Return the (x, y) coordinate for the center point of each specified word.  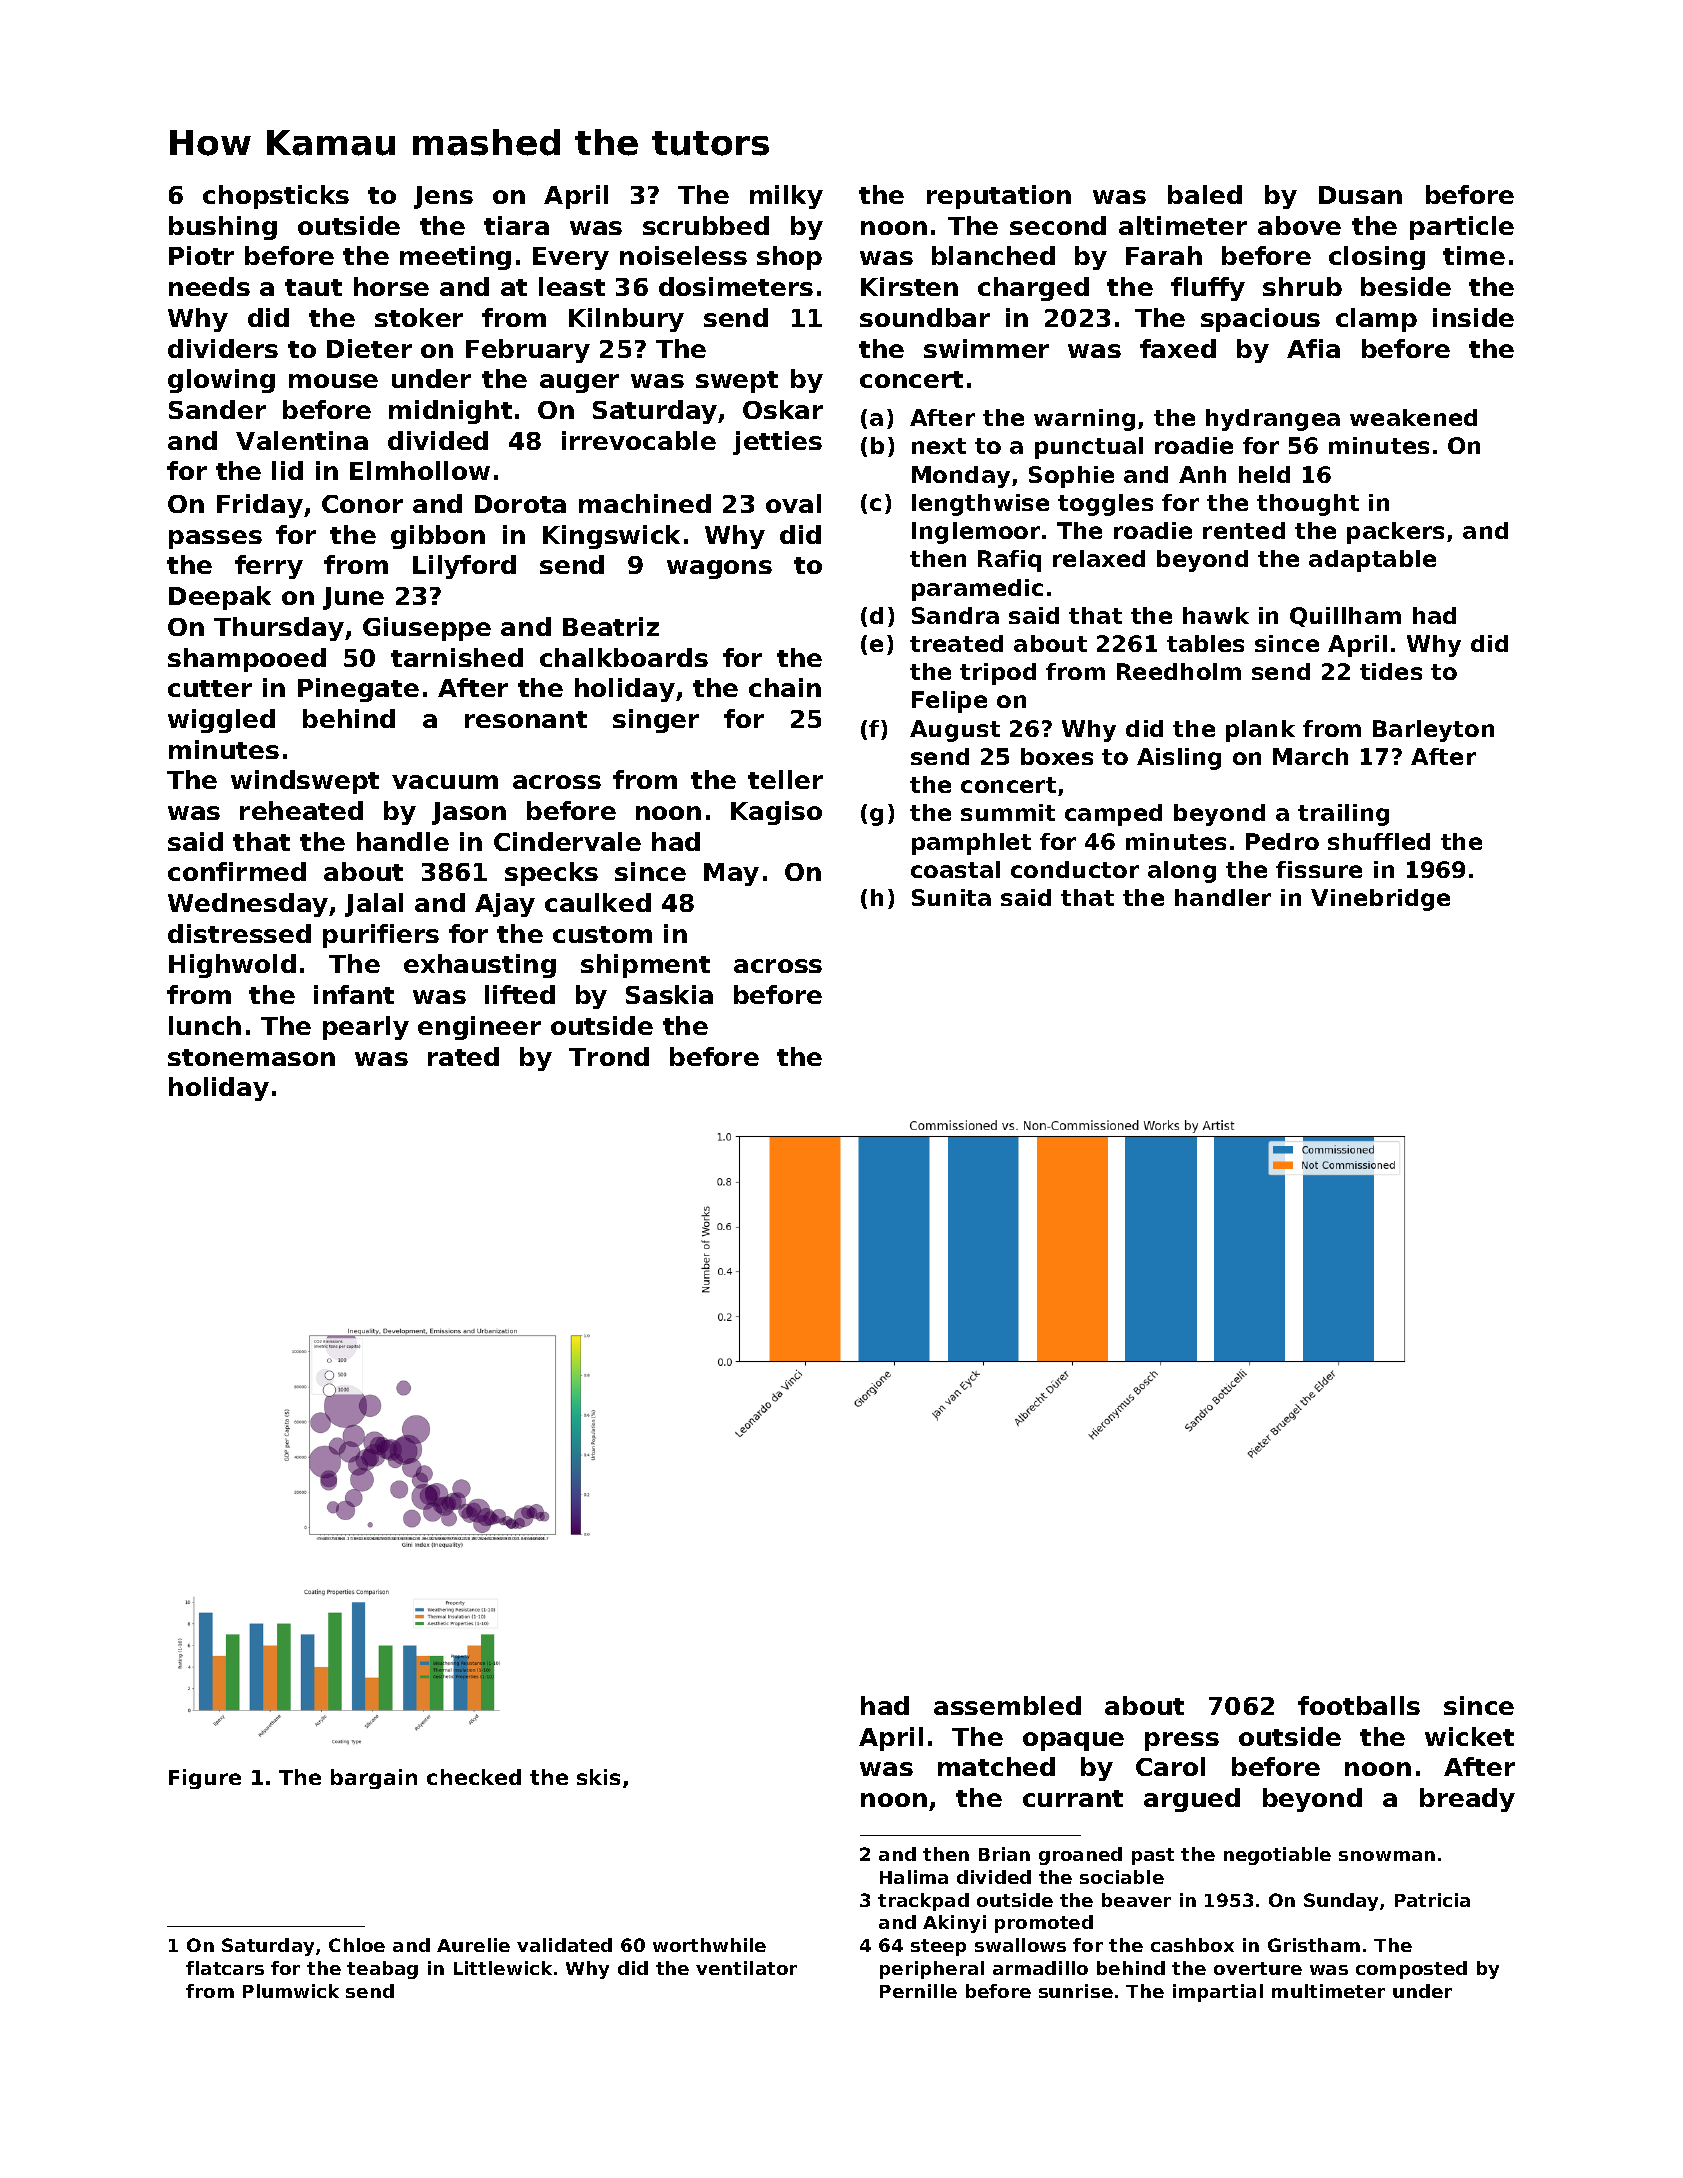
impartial (1218, 1993)
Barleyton (1433, 731)
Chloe (357, 1945)
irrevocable (639, 440)
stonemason (251, 1057)
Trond (609, 1056)
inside (1473, 317)
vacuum (445, 782)
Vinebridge (1380, 900)
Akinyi (954, 1924)
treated (956, 643)
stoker (419, 317)
